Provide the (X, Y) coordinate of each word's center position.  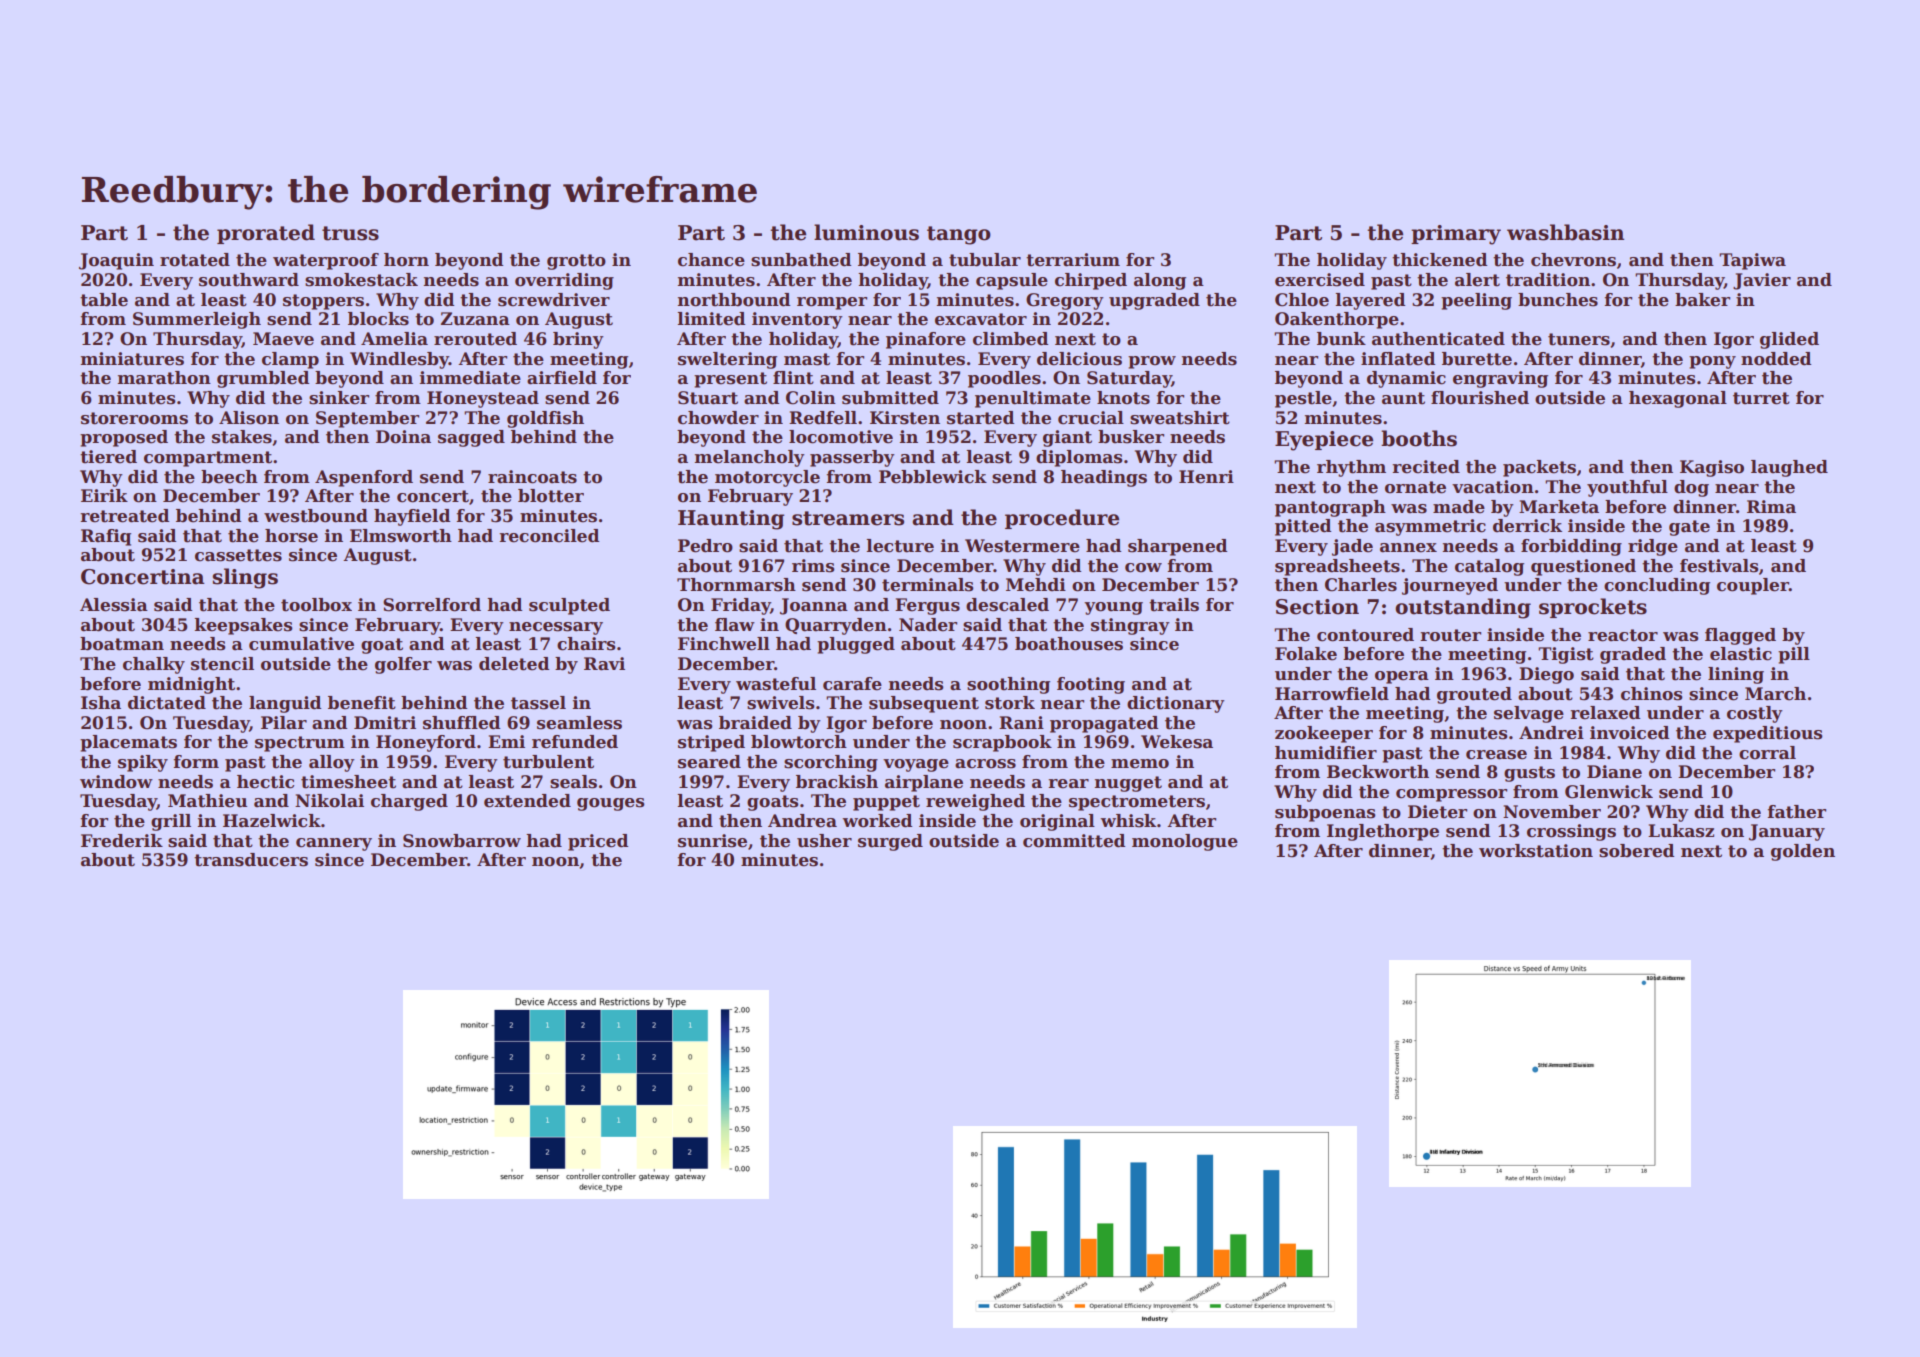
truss (350, 233)
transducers (251, 860)
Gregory (1064, 301)
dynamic (1406, 379)
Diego (1546, 675)
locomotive (841, 437)
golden (1803, 852)
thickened (1439, 260)
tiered (108, 457)
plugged (856, 645)
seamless (579, 723)
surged (890, 842)
